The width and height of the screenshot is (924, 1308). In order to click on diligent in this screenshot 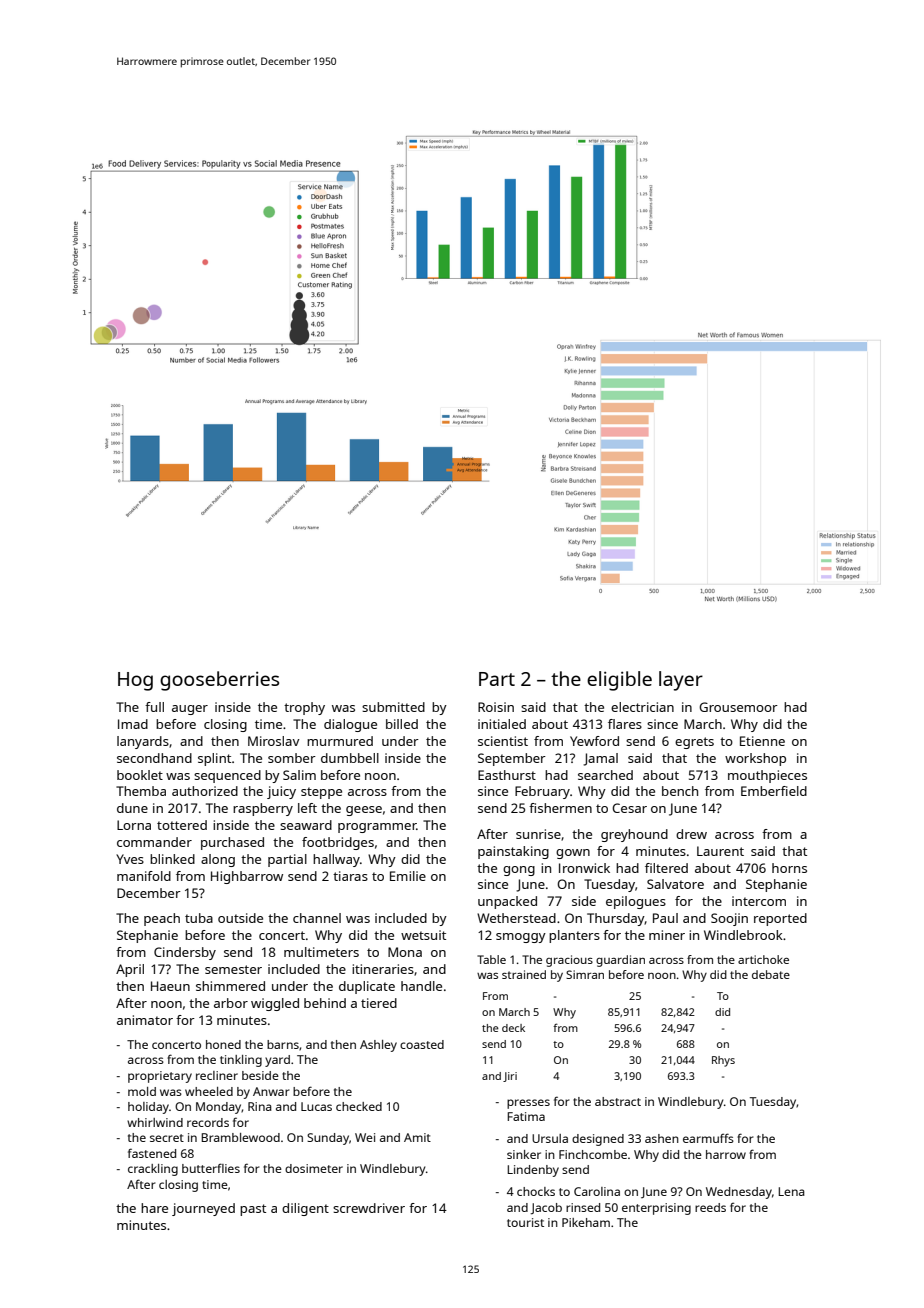, I will do `click(305, 1209)`.
